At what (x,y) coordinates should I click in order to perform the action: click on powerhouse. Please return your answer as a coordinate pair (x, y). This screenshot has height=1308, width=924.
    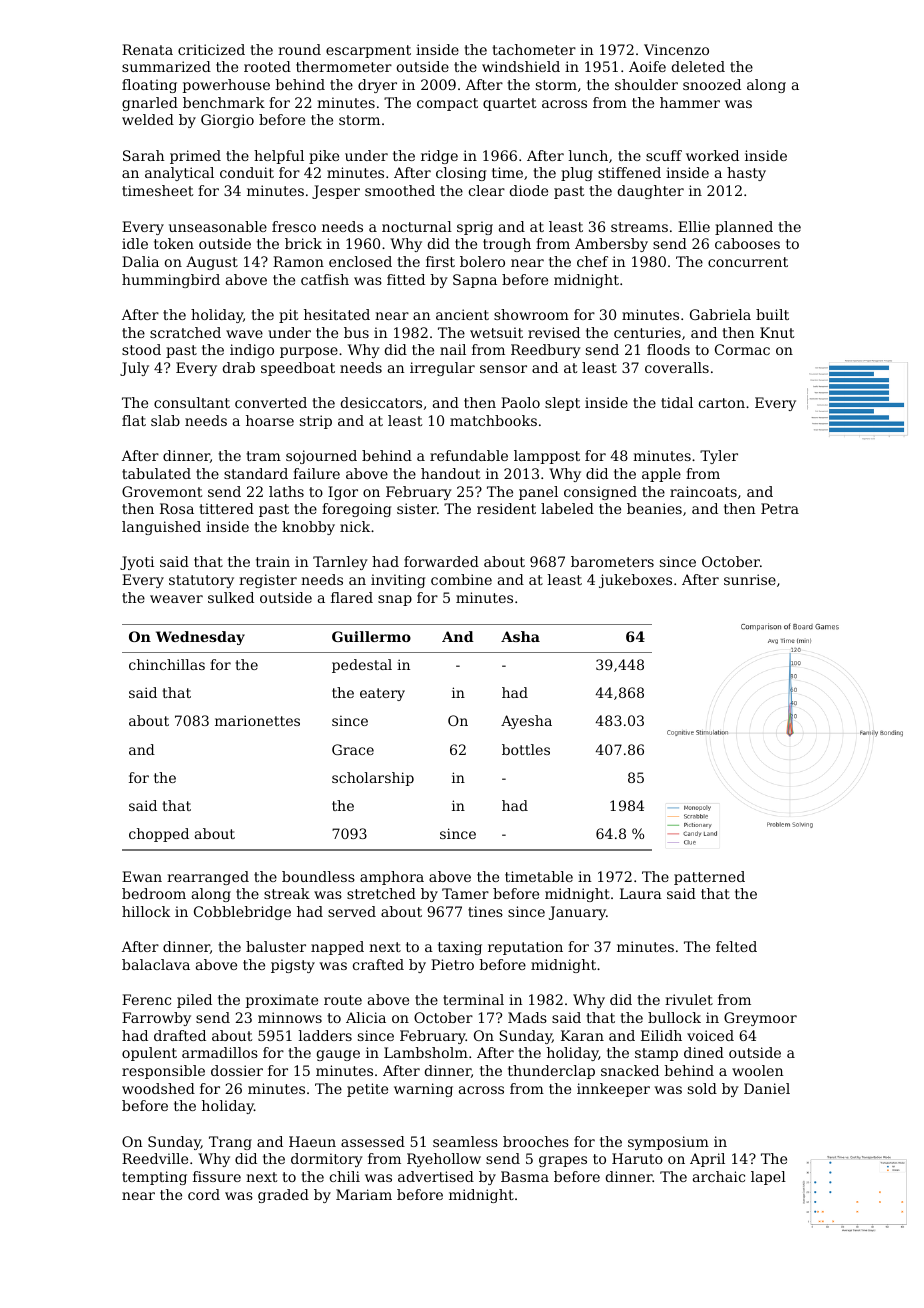
    Looking at the image, I should click on (226, 86).
